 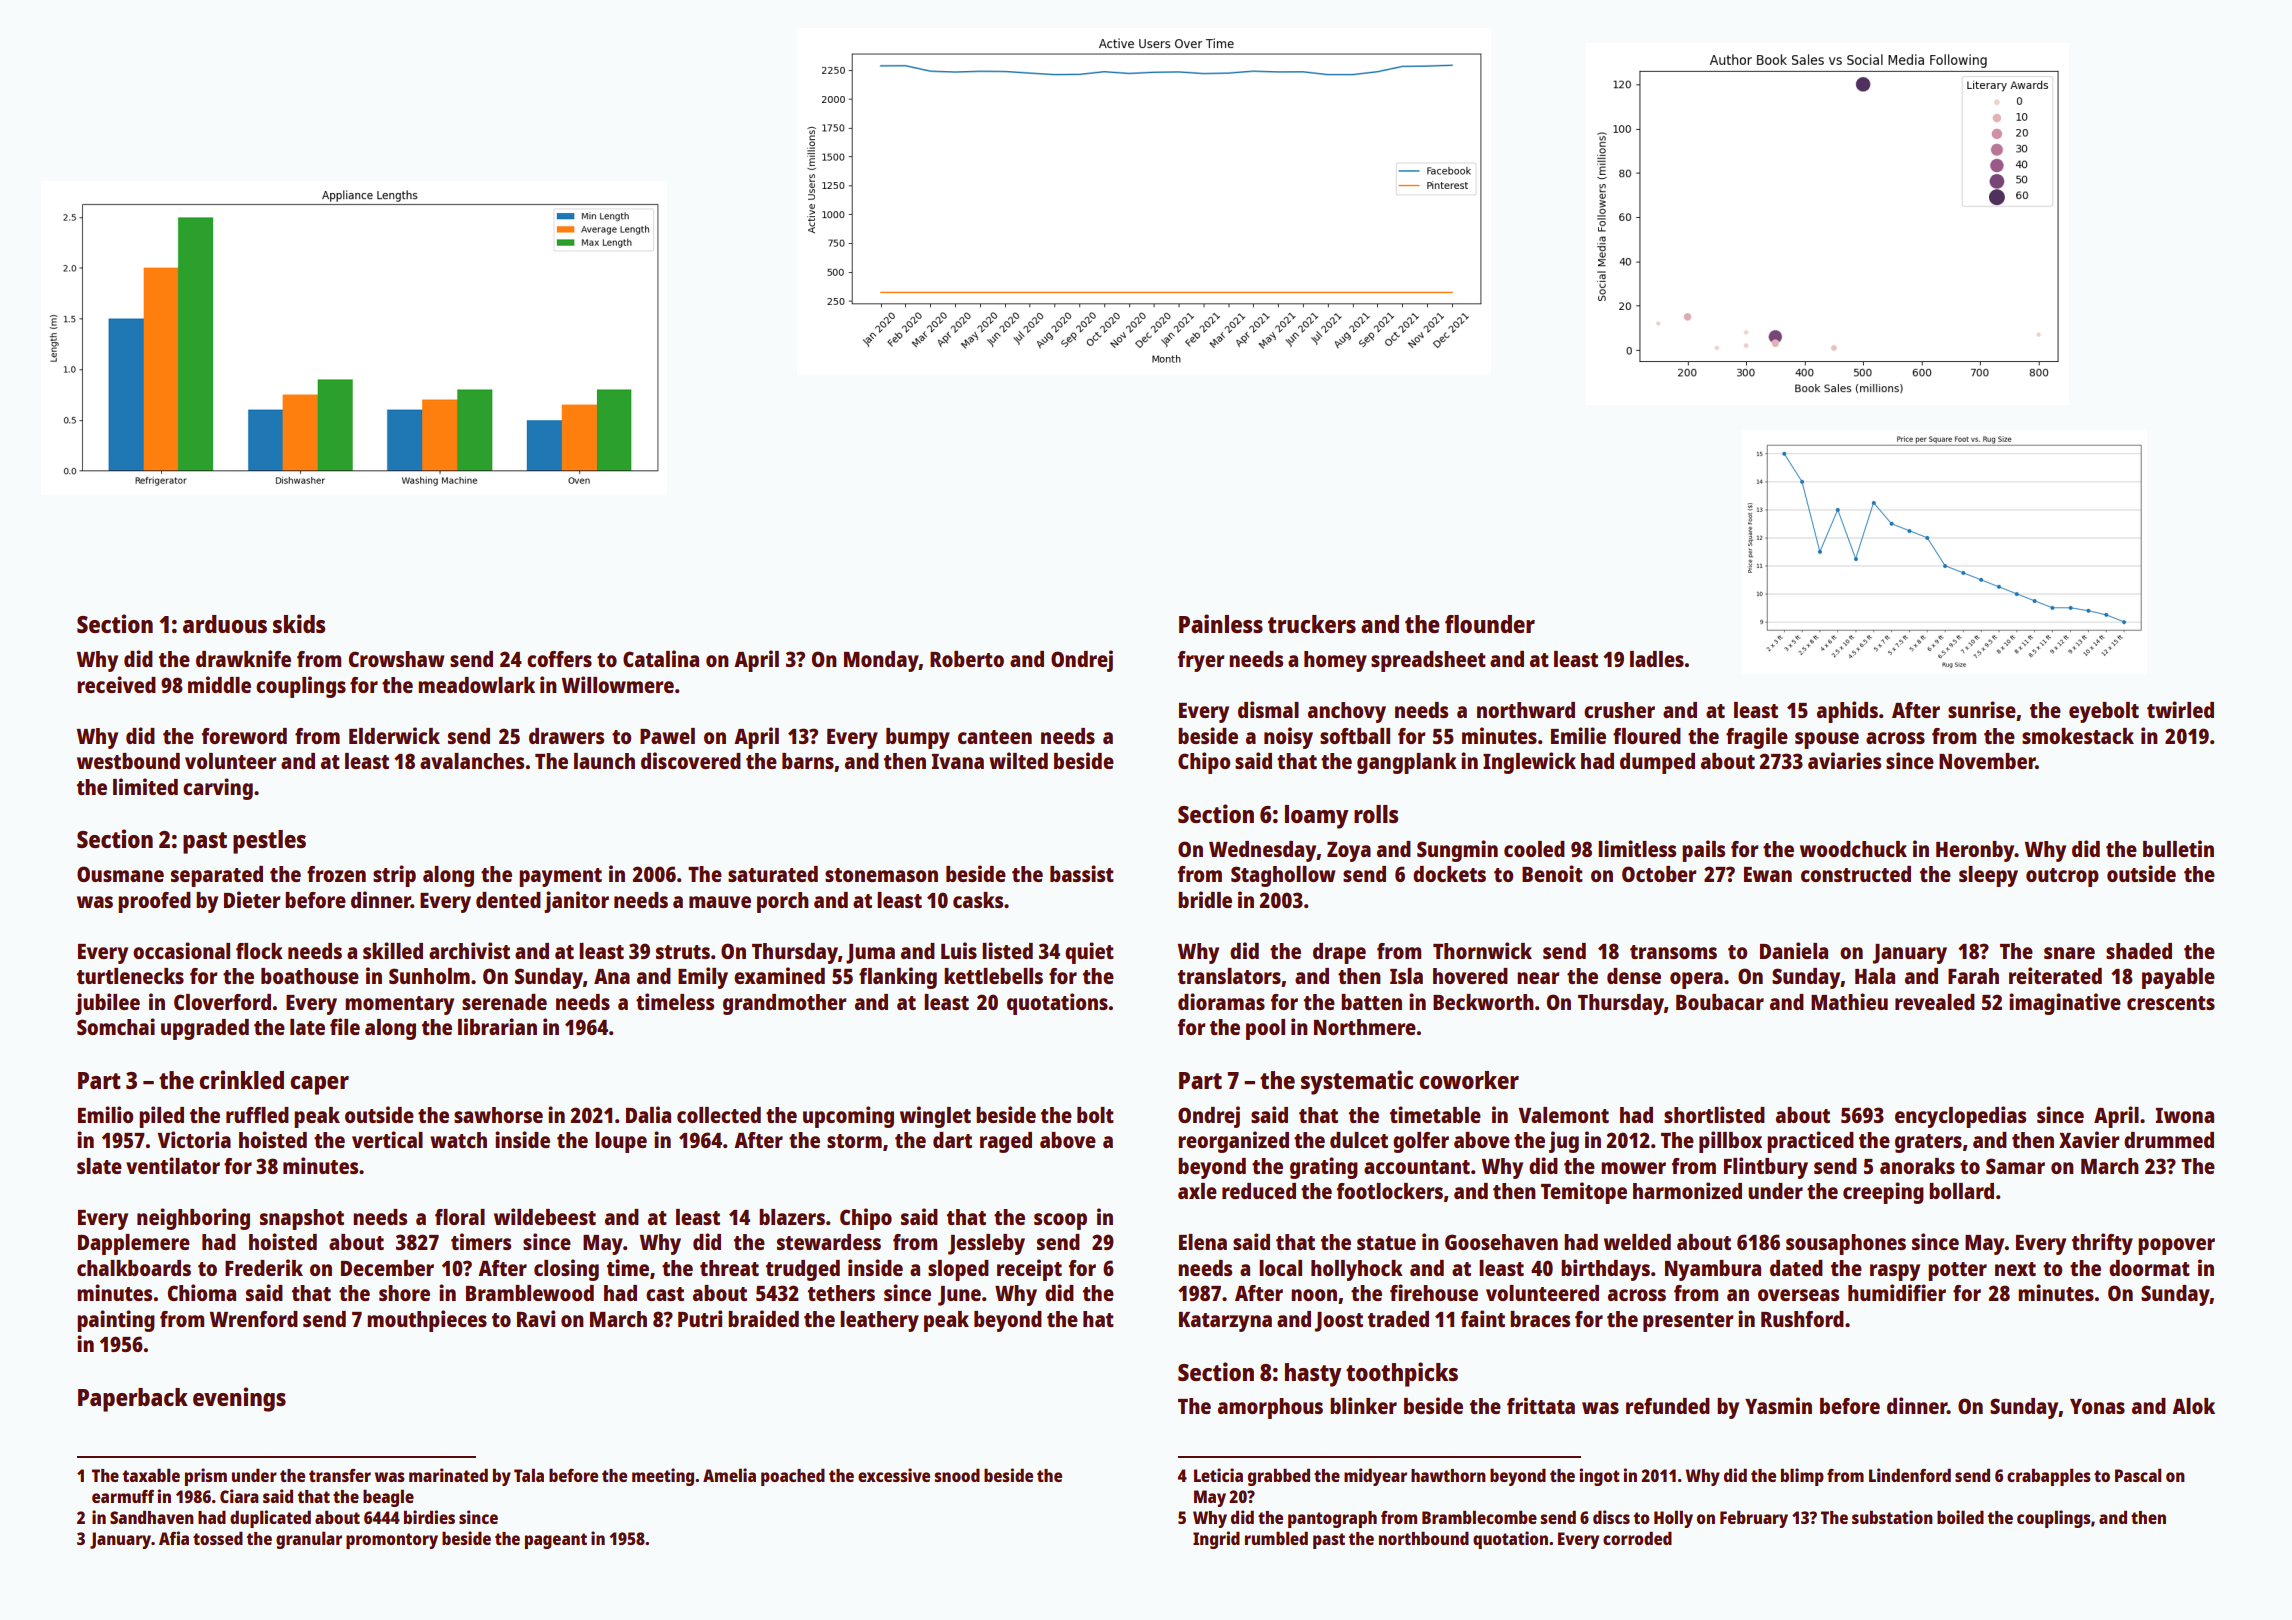 I want to click on Katarzyna, so click(x=1225, y=1322).
